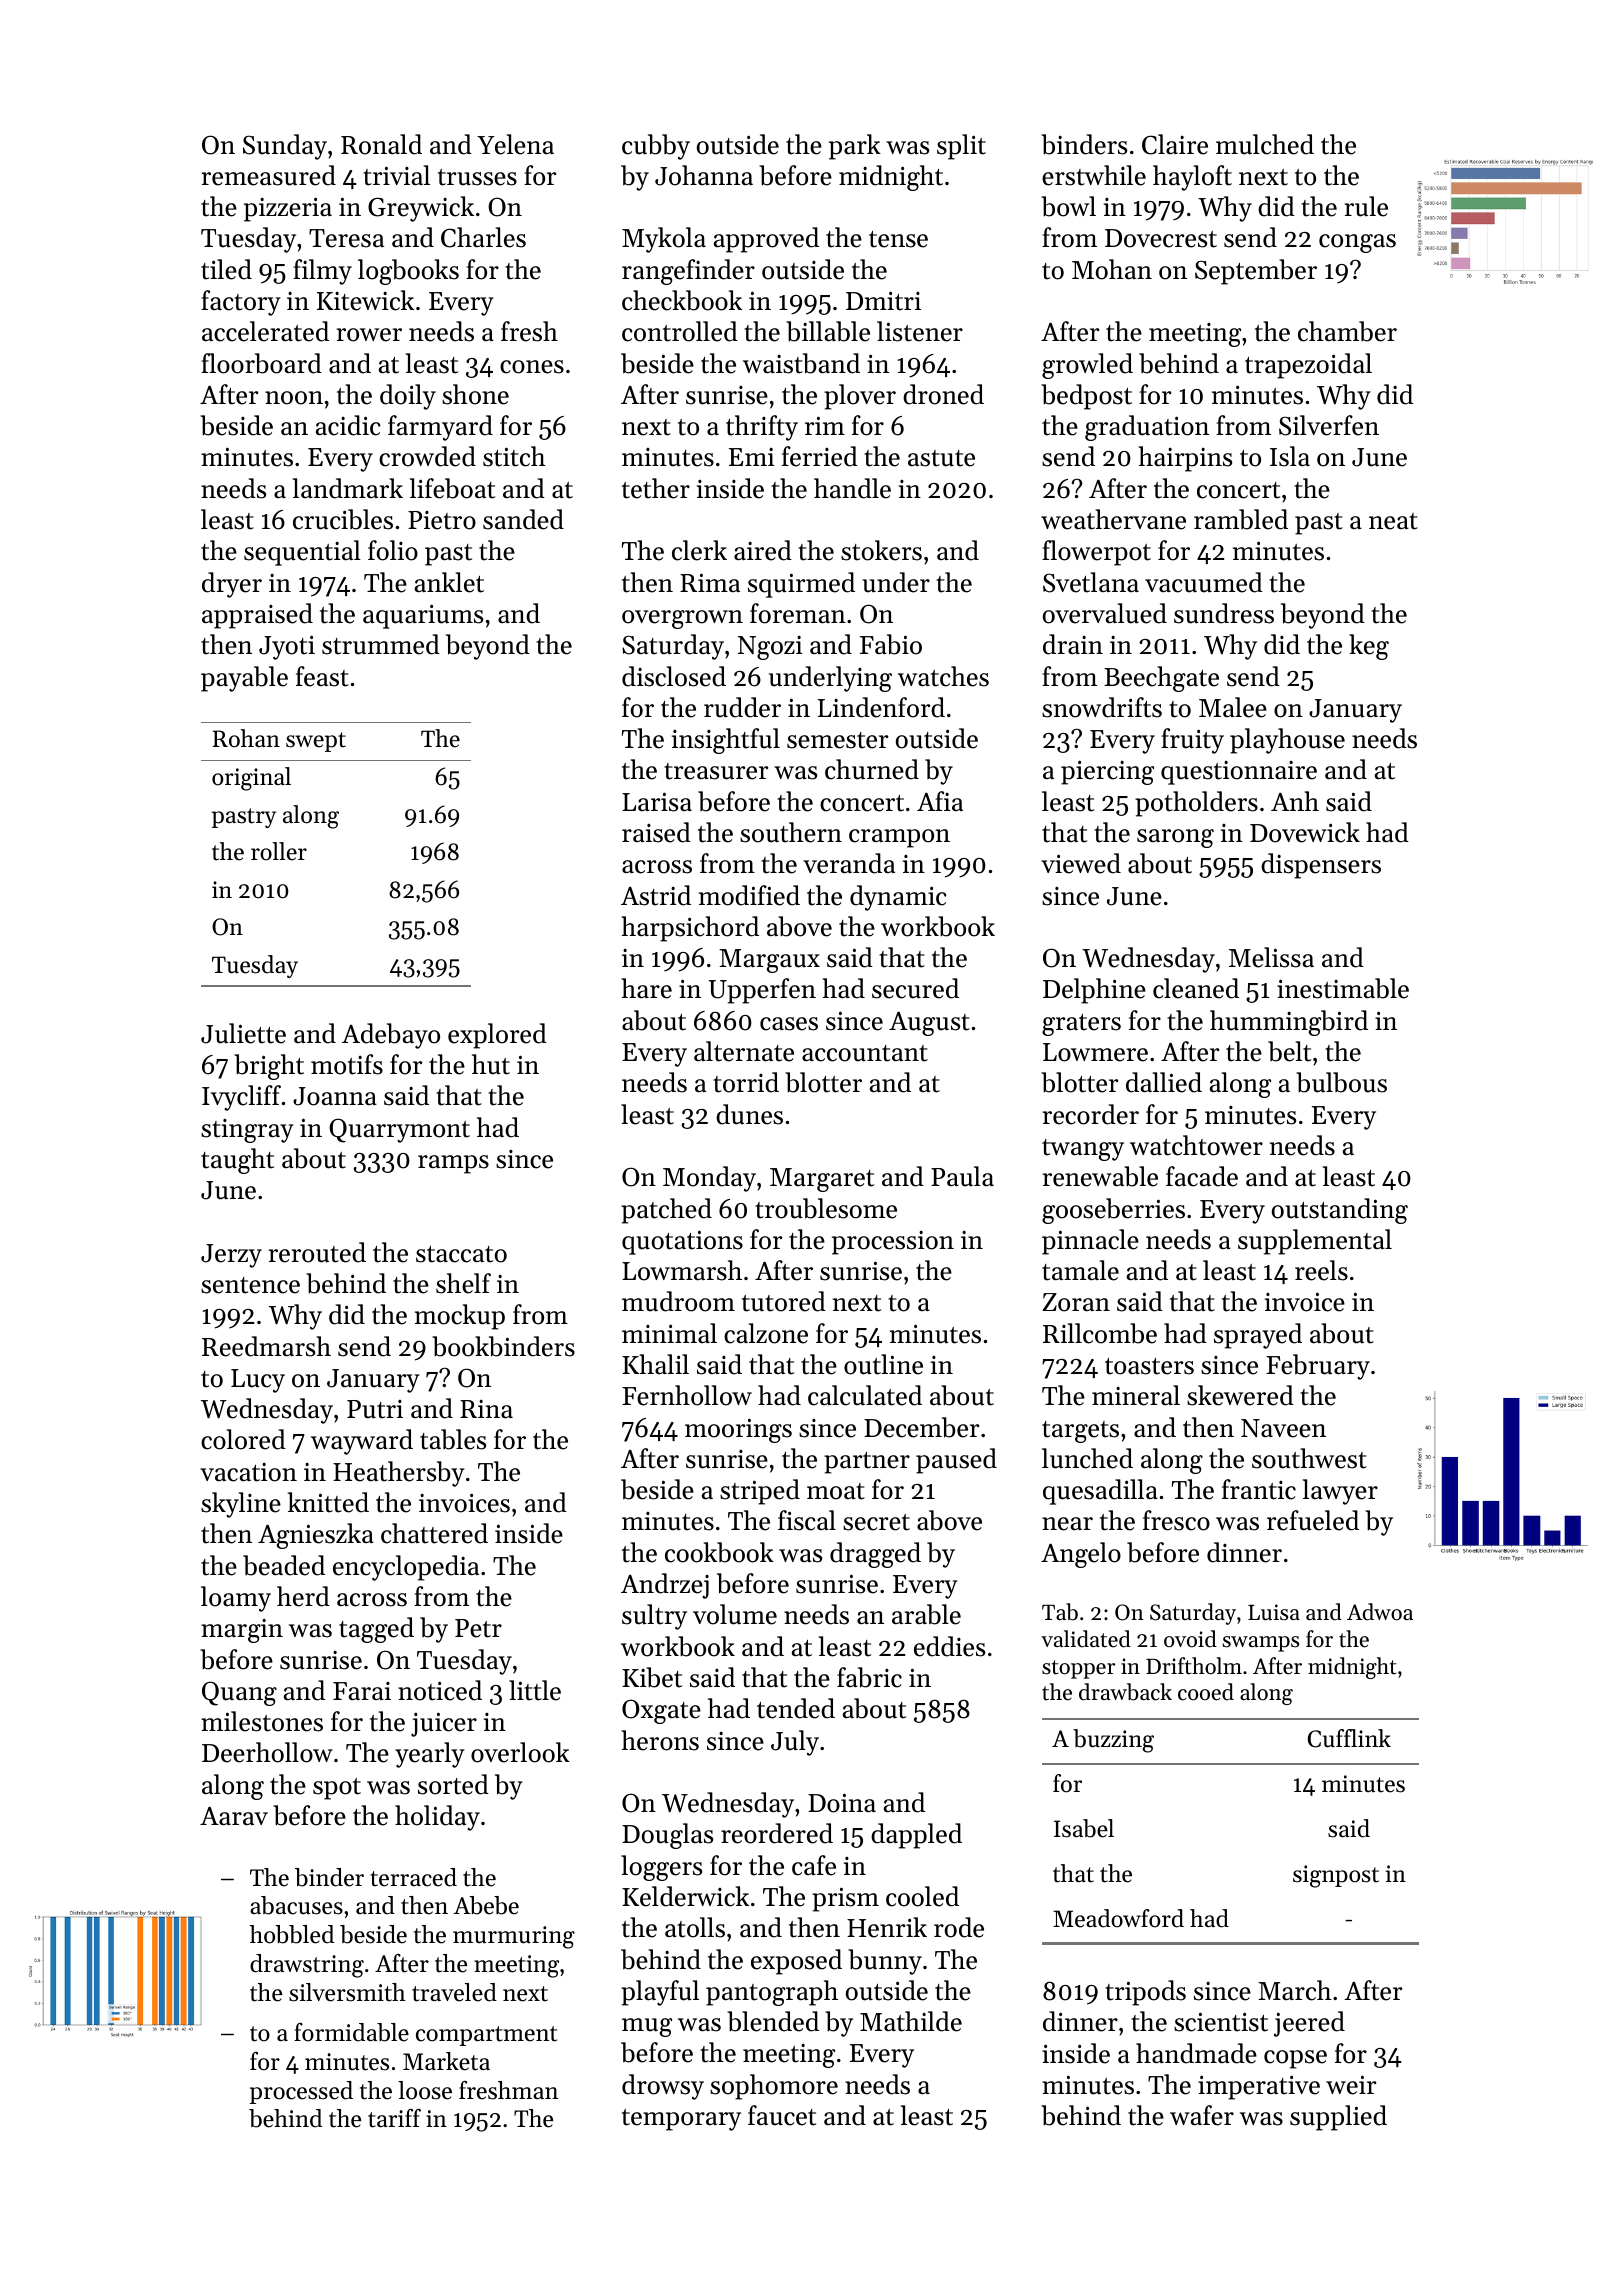 The image size is (1620, 2292). I want to click on rerouted, so click(317, 1252).
